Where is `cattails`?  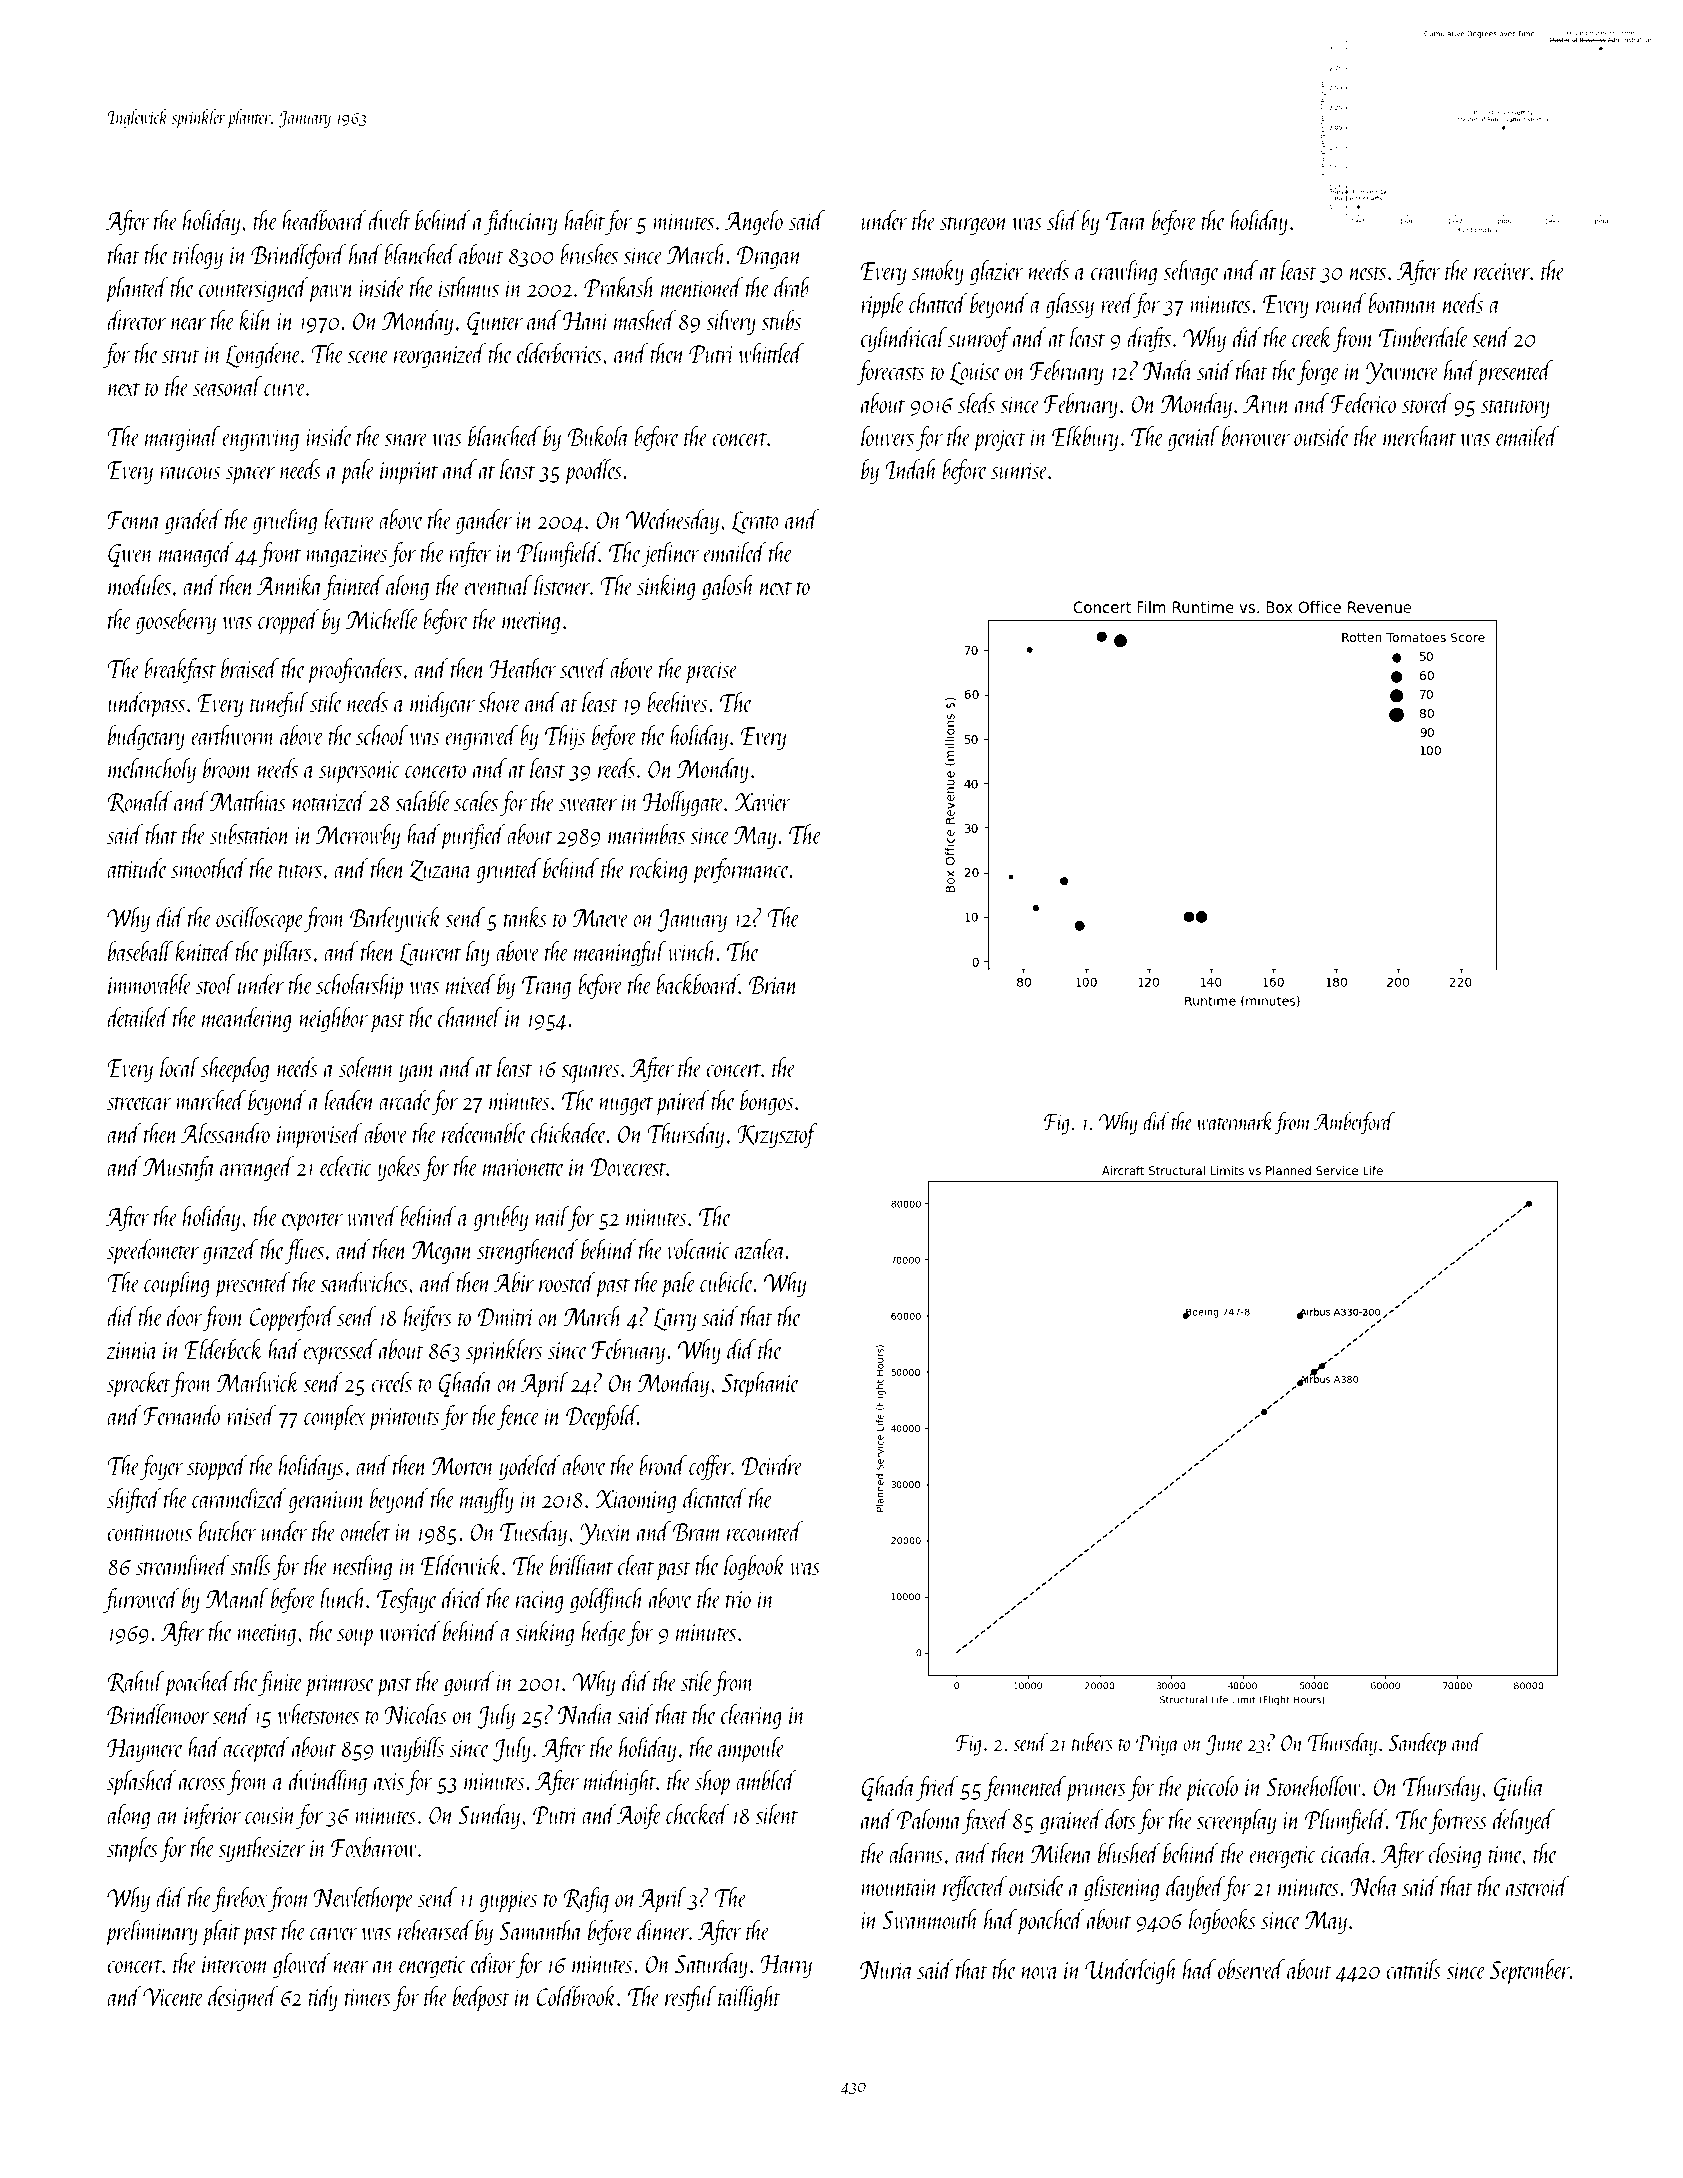 cattails is located at coordinates (1413, 1969).
